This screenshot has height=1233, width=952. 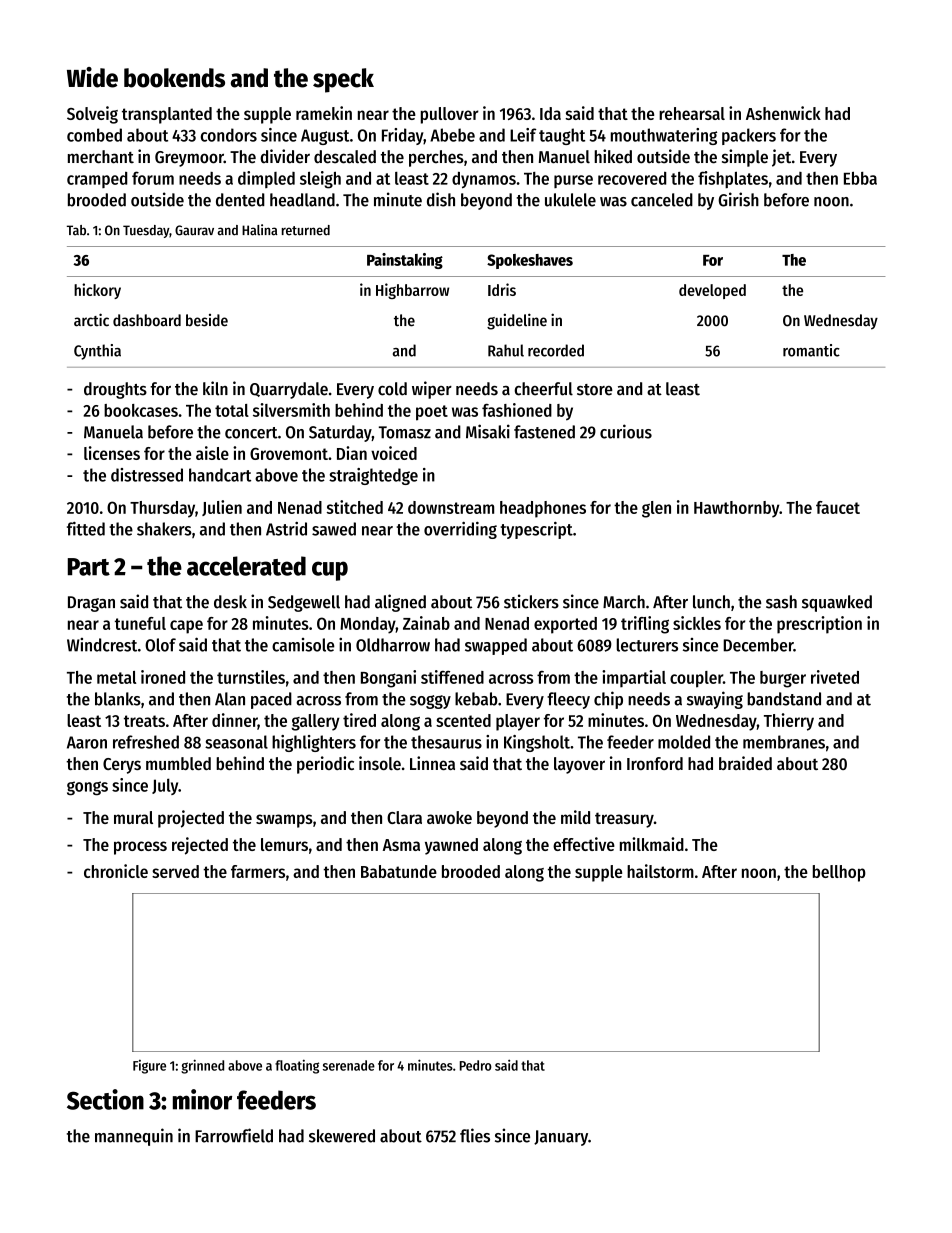 I want to click on guideline, so click(x=517, y=321).
